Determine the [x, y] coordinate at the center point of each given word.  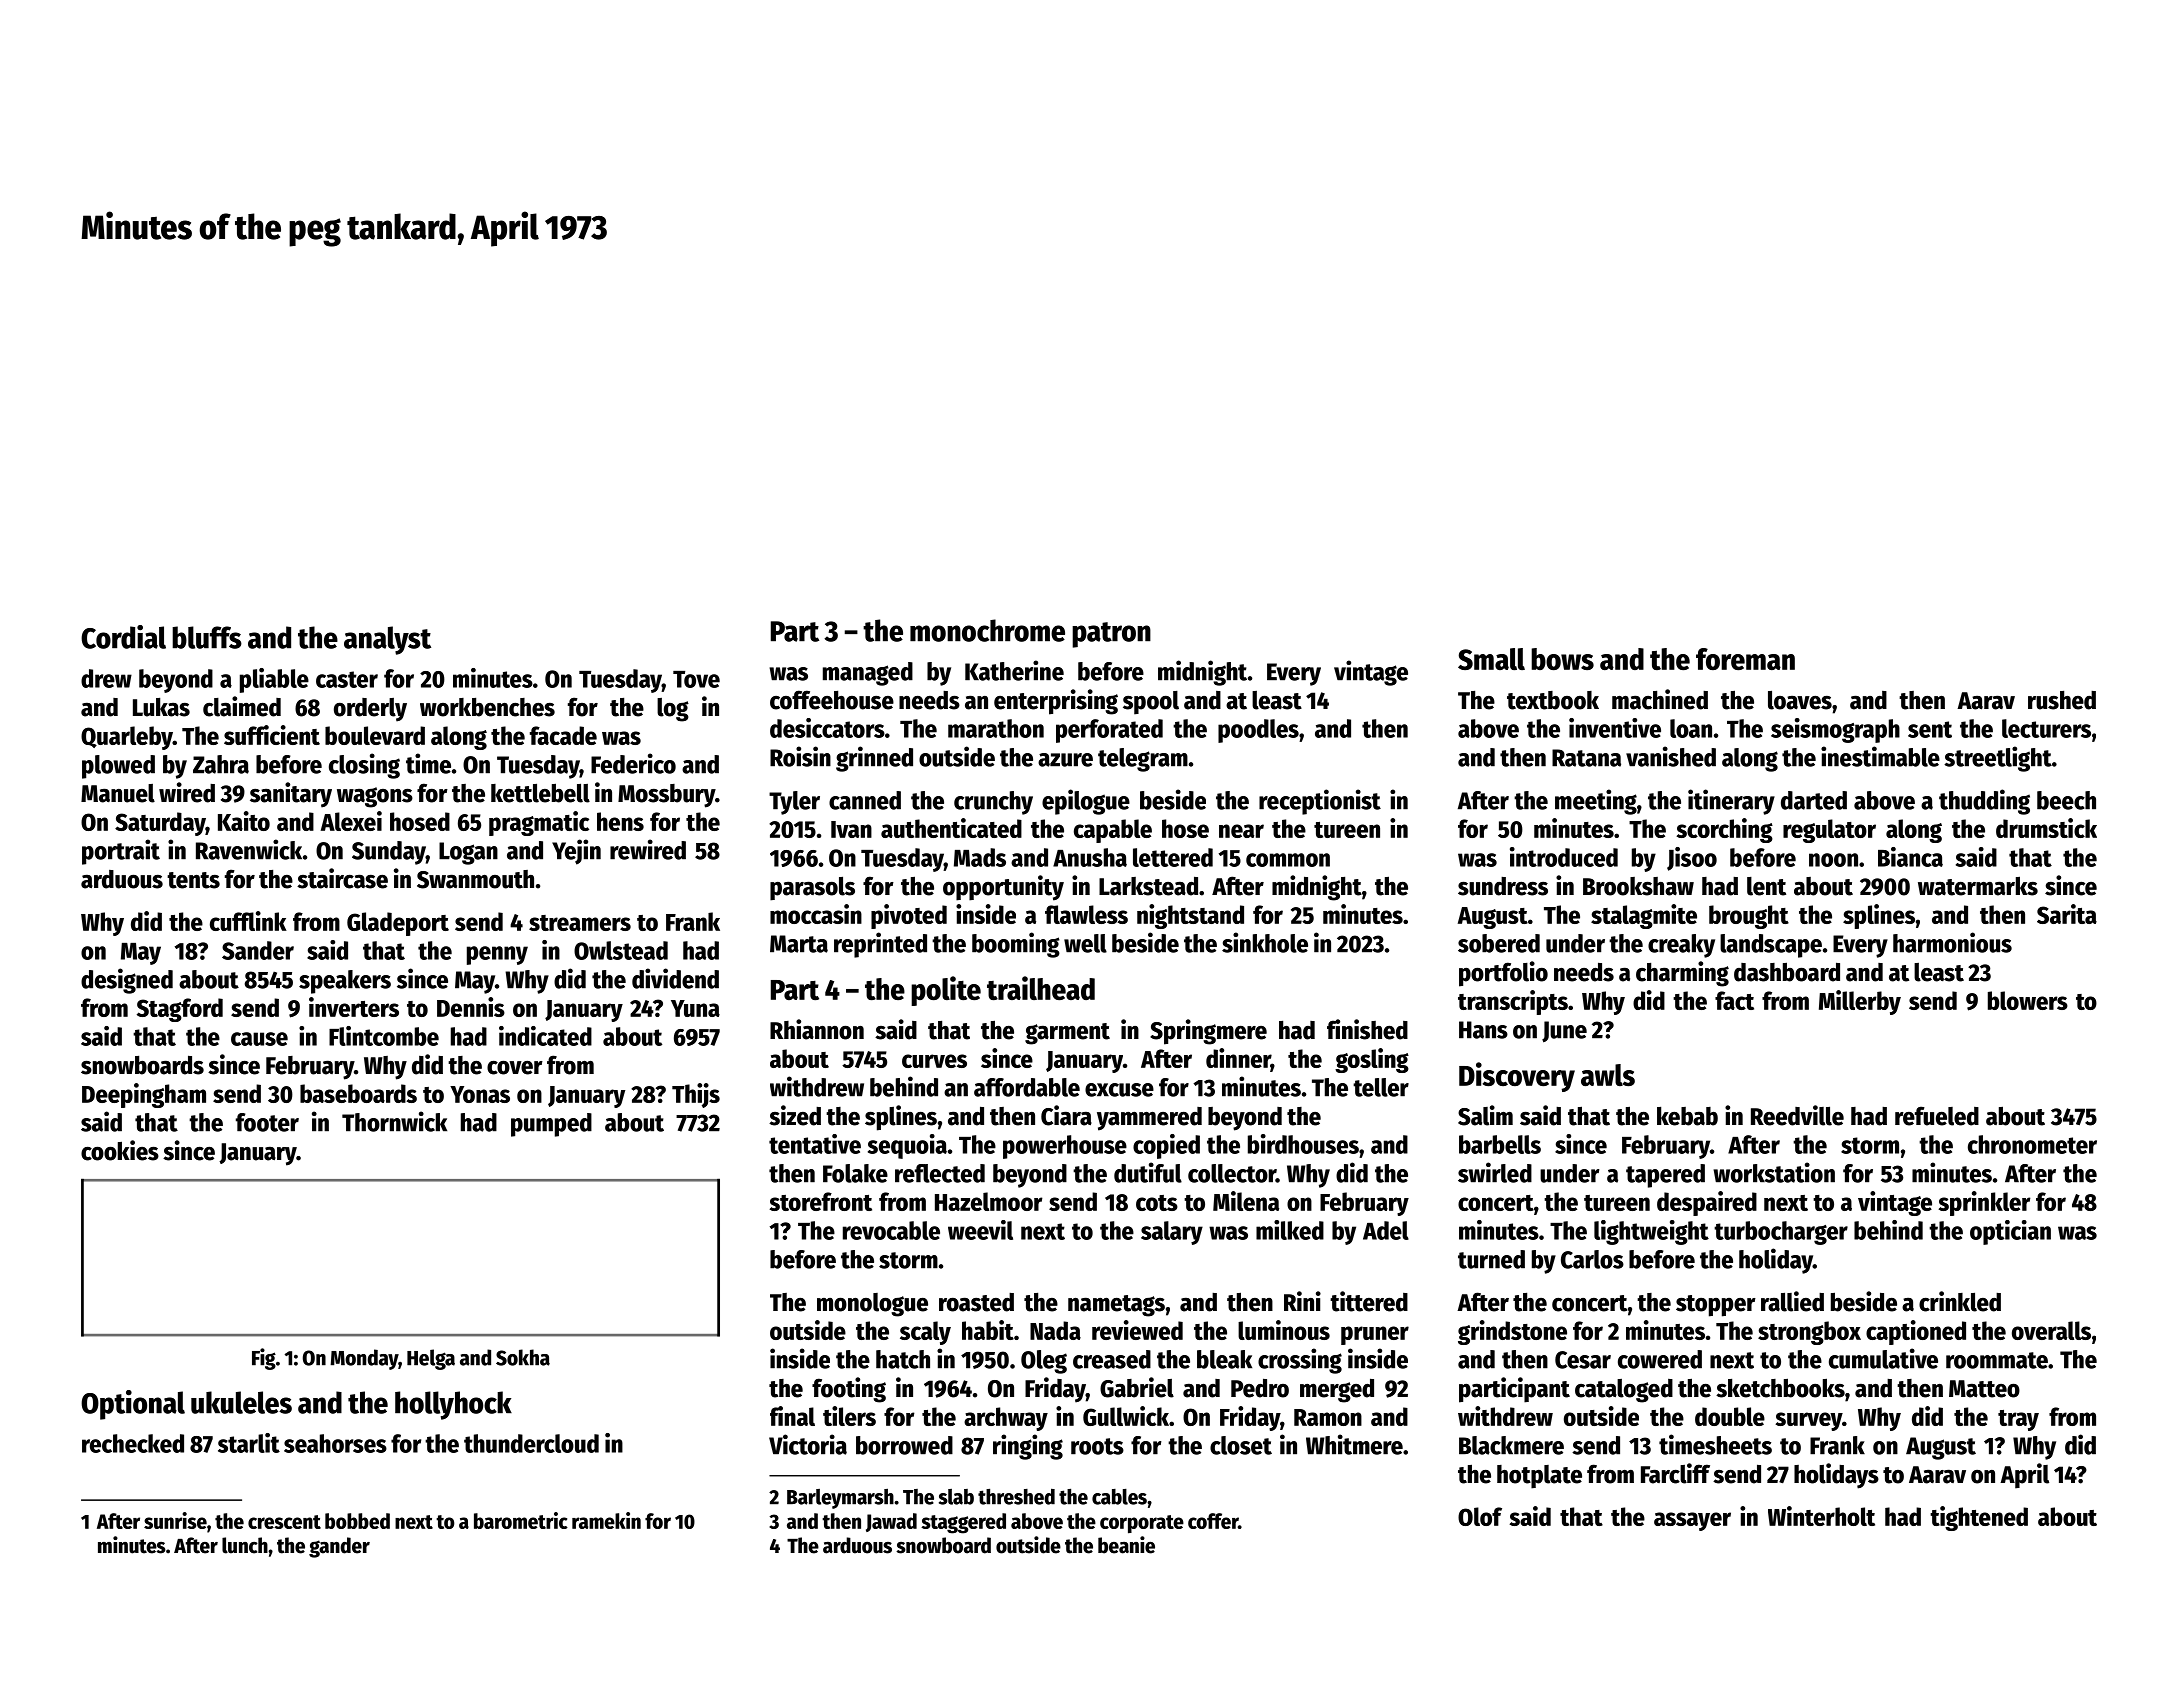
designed [127, 981]
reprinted [880, 945]
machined [1660, 699]
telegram [1143, 760]
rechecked [133, 1443]
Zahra [221, 764]
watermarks [1978, 886]
